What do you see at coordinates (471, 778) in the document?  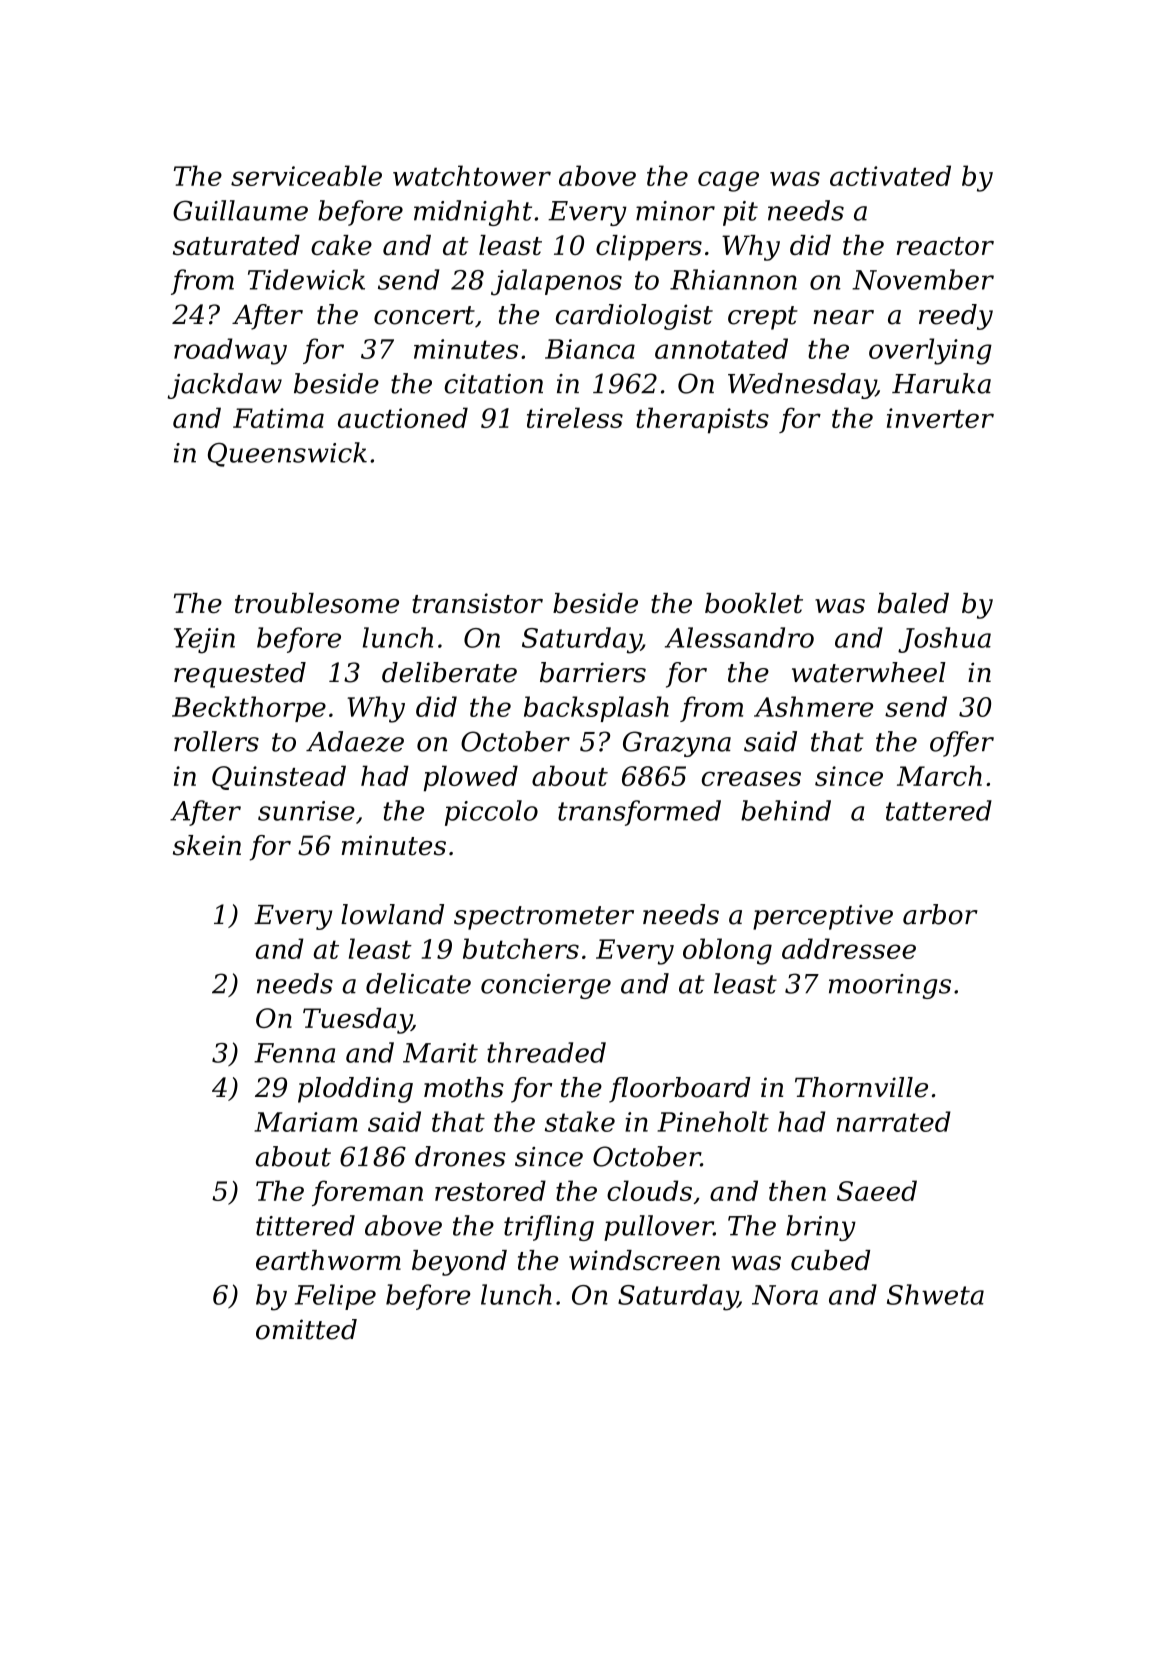 I see `plowed` at bounding box center [471, 778].
